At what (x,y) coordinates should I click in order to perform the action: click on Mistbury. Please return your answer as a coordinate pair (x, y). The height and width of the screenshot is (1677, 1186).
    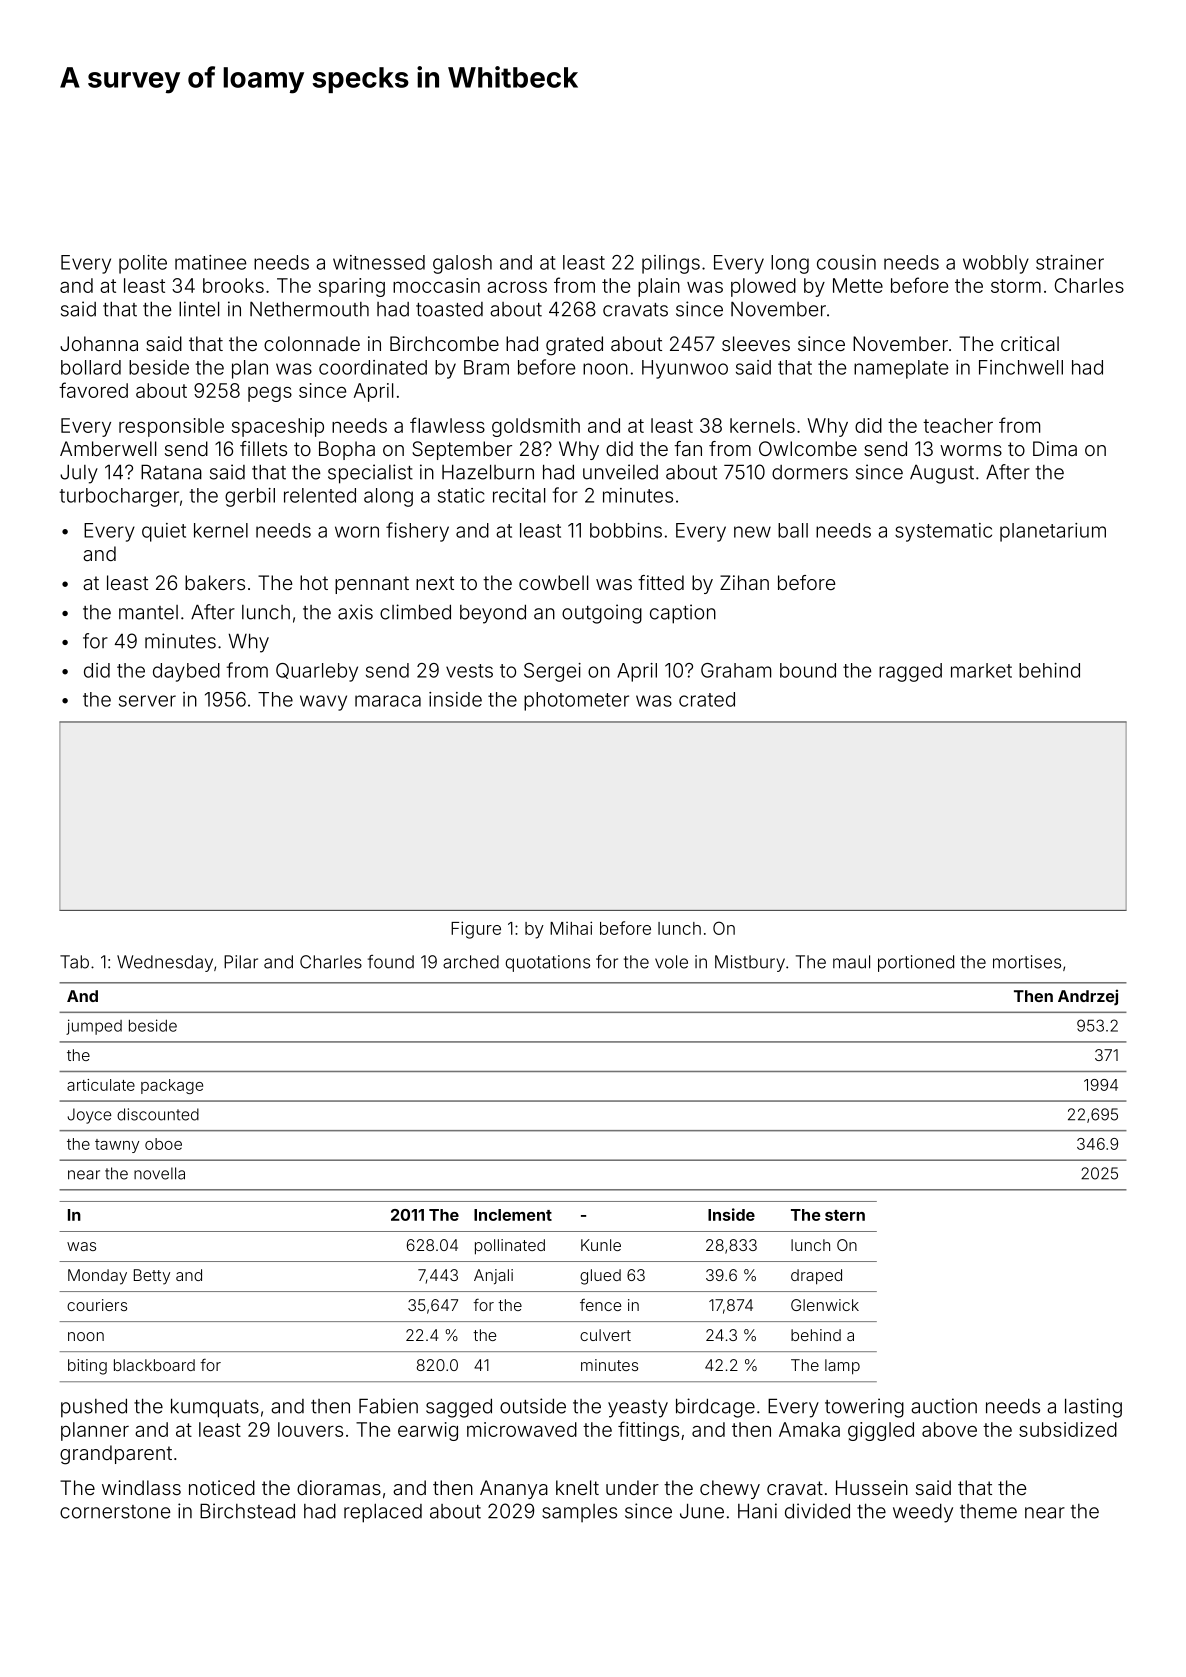
    Looking at the image, I should click on (750, 963).
